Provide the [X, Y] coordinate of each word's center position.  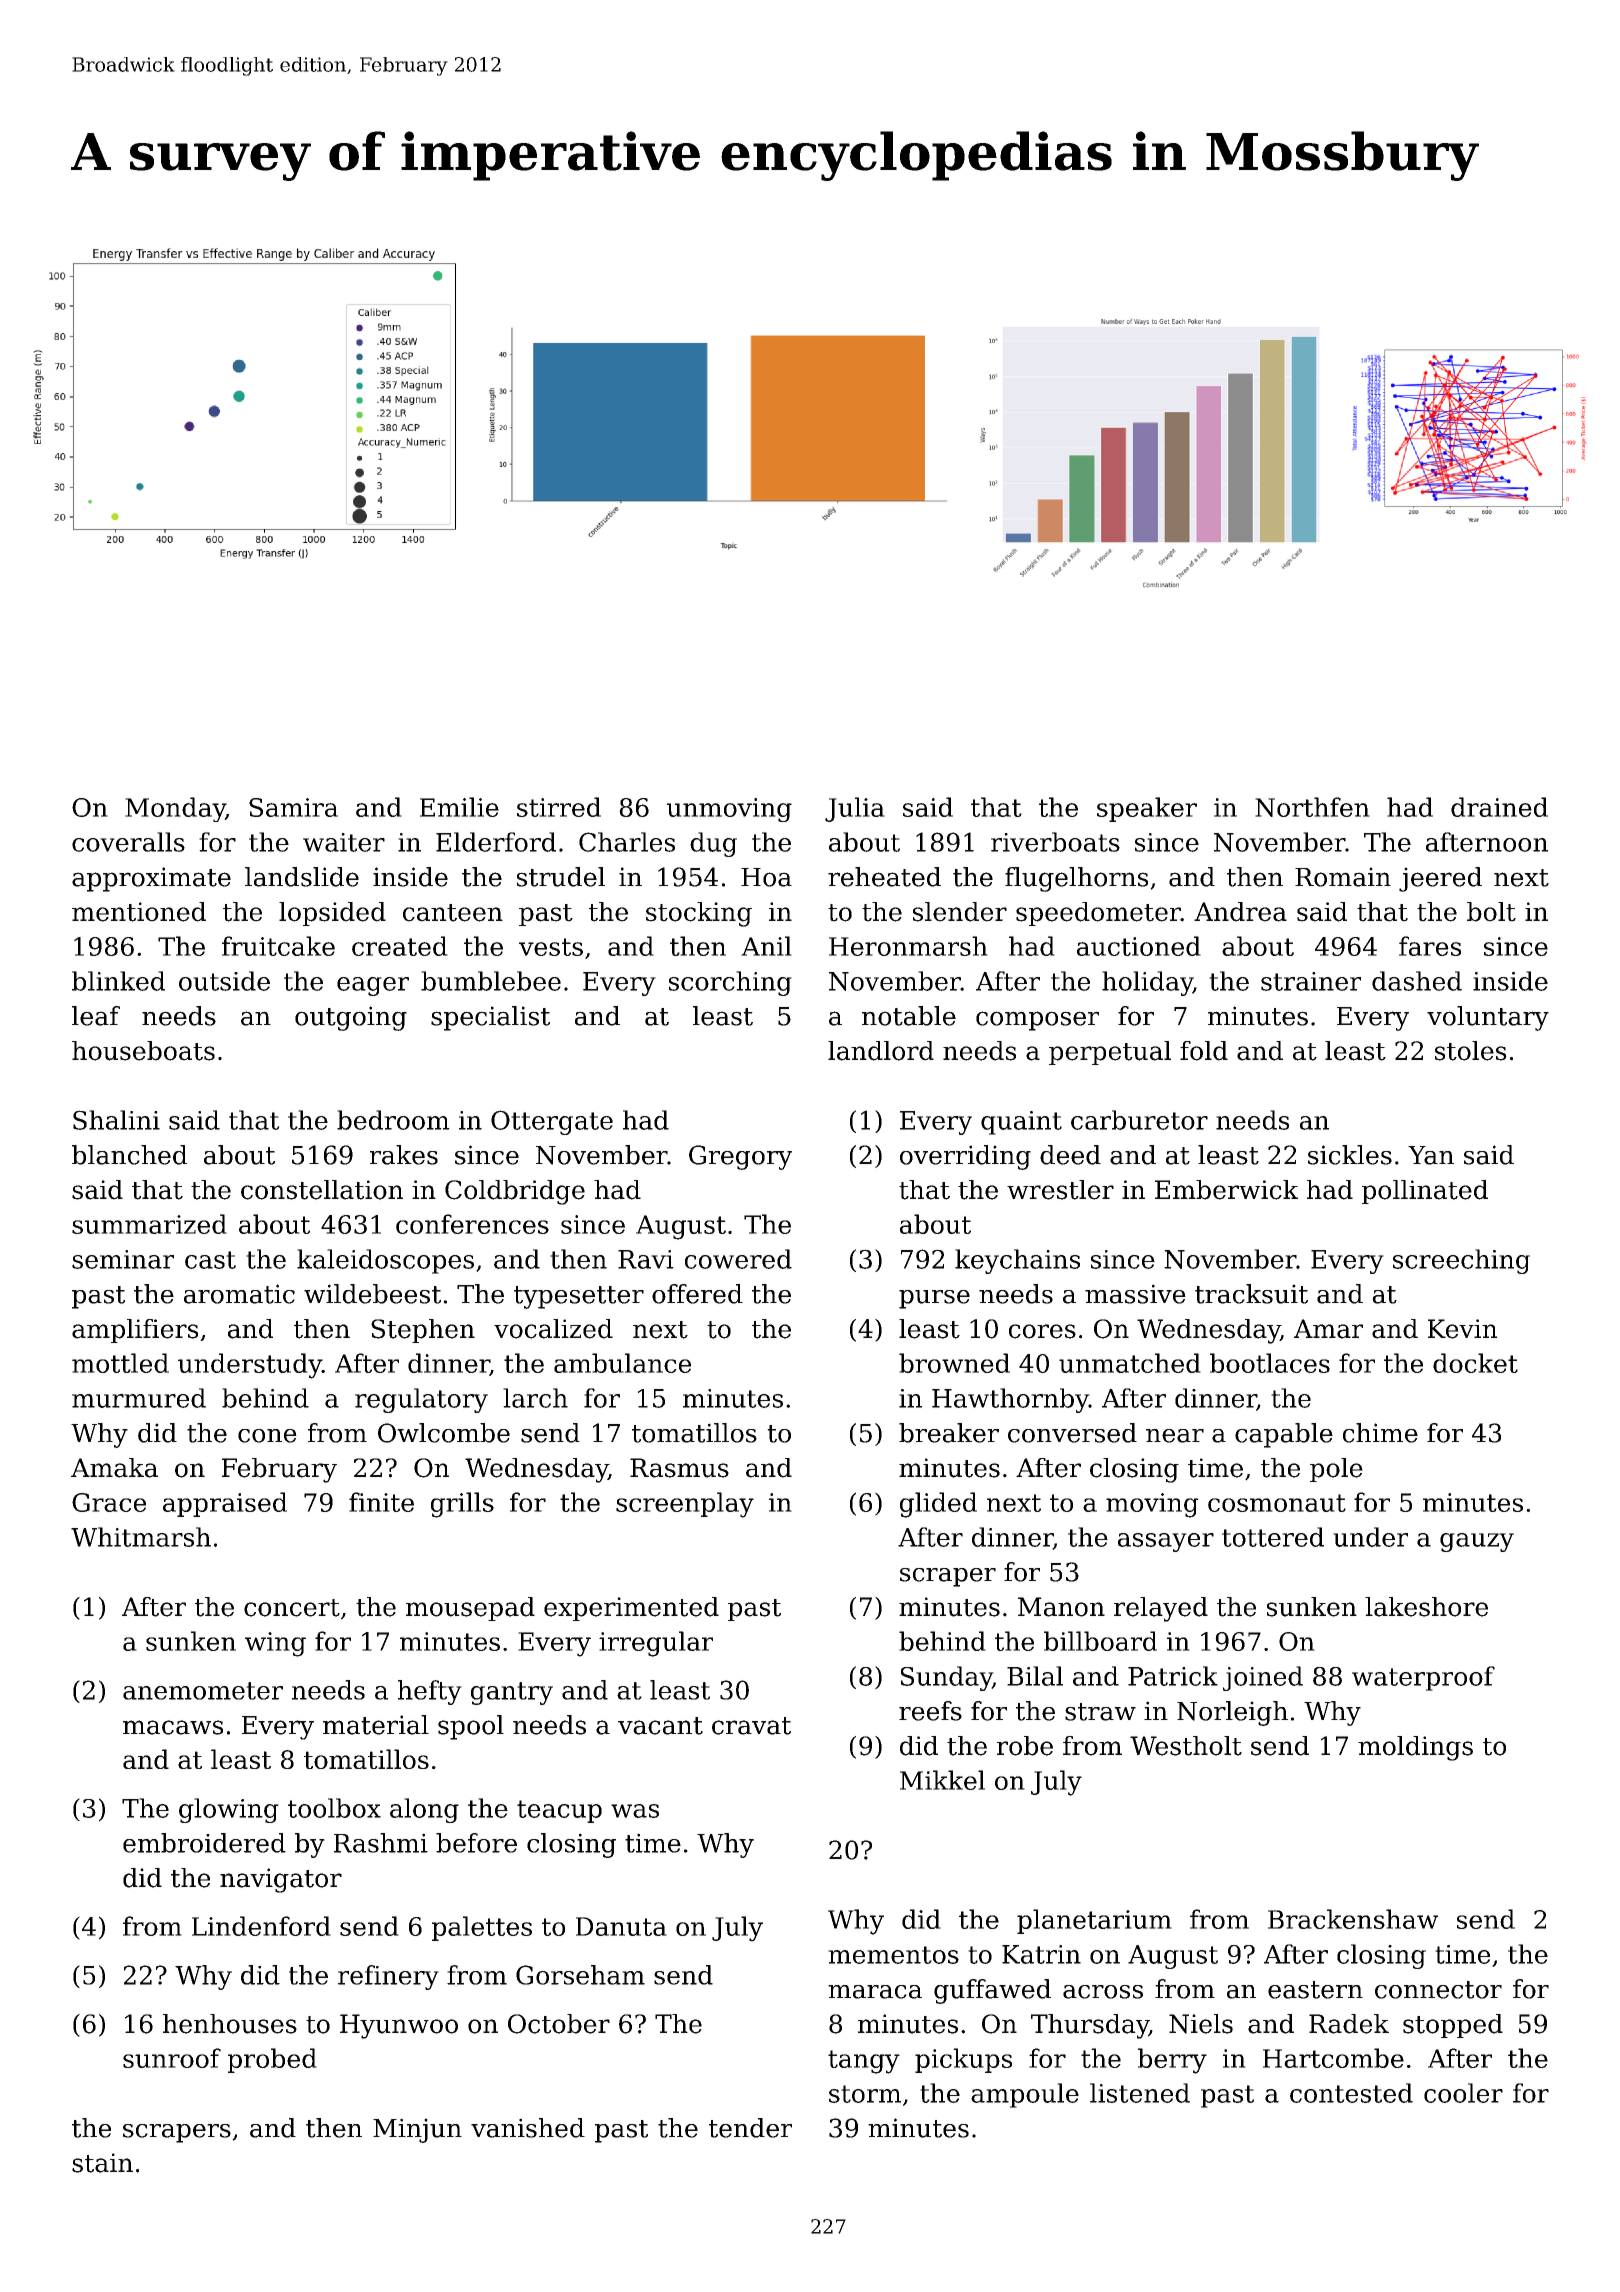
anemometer [203, 1691]
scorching [730, 983]
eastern [1315, 1990]
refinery [388, 1977]
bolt [1491, 912]
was [635, 1811]
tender [750, 2128]
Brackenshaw [1353, 1919]
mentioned [139, 912]
